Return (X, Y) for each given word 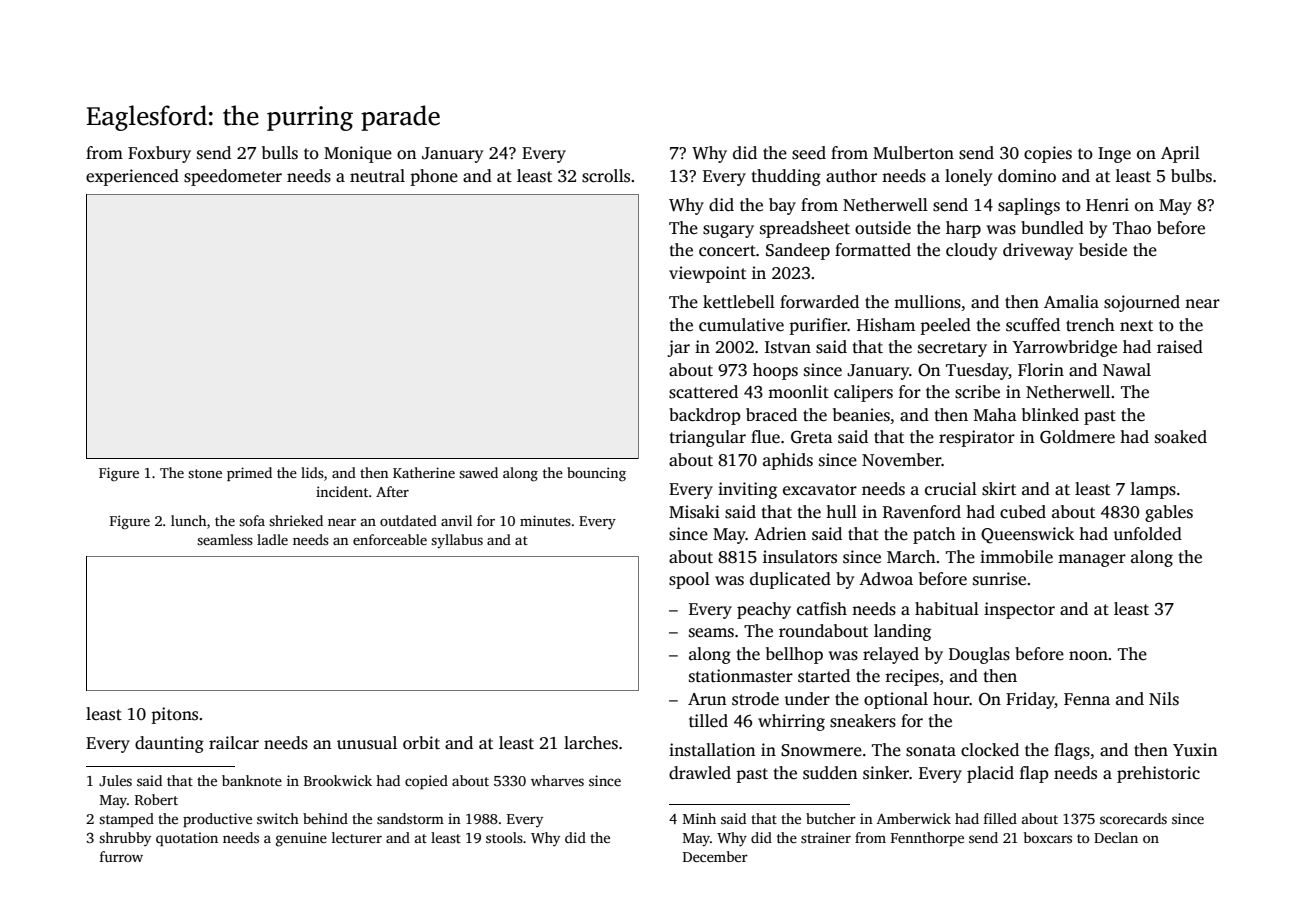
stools (504, 837)
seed (809, 153)
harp (963, 229)
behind (325, 818)
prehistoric (1158, 774)
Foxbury (159, 154)
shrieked (296, 520)
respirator (977, 438)
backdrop (705, 416)
